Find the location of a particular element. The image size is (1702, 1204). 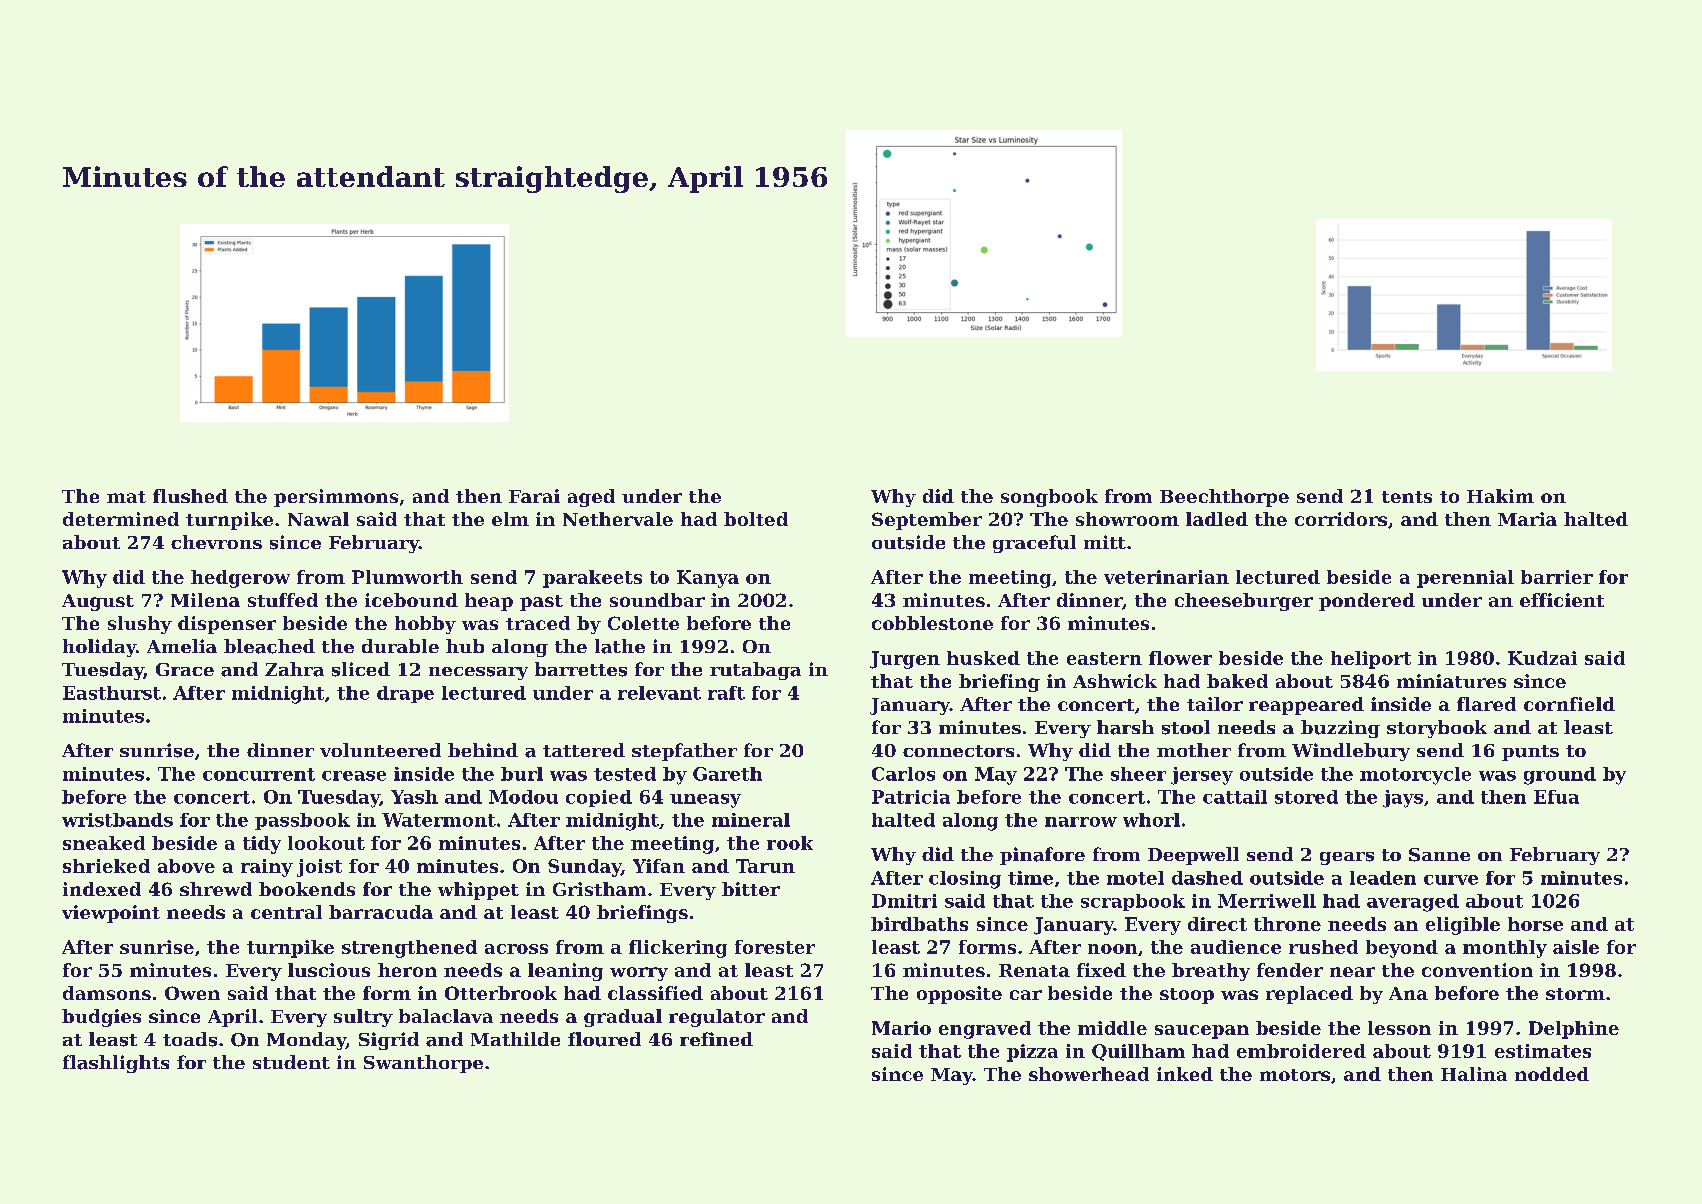

ladled is located at coordinates (1217, 519).
